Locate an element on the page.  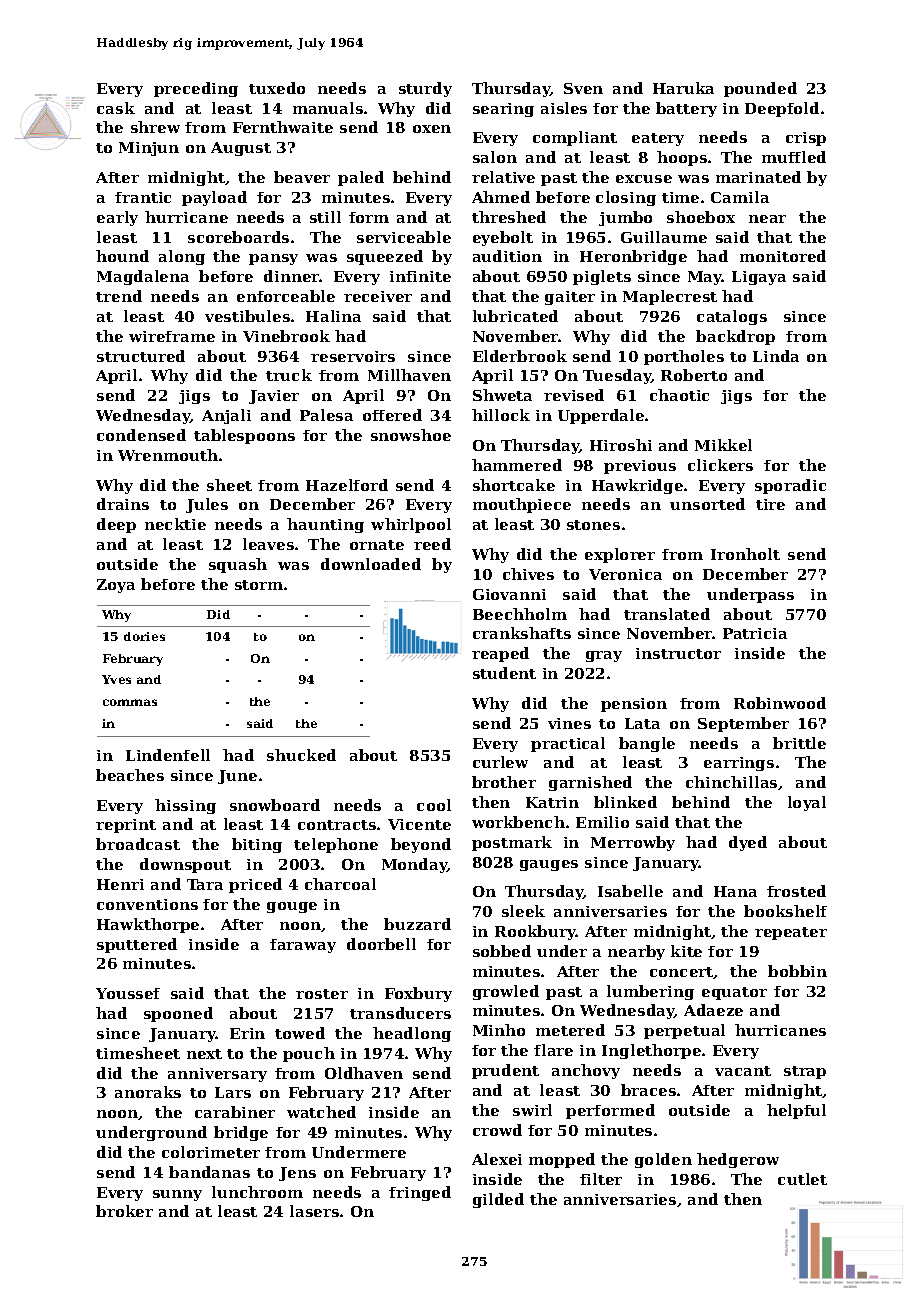
reaped is located at coordinates (500, 654).
